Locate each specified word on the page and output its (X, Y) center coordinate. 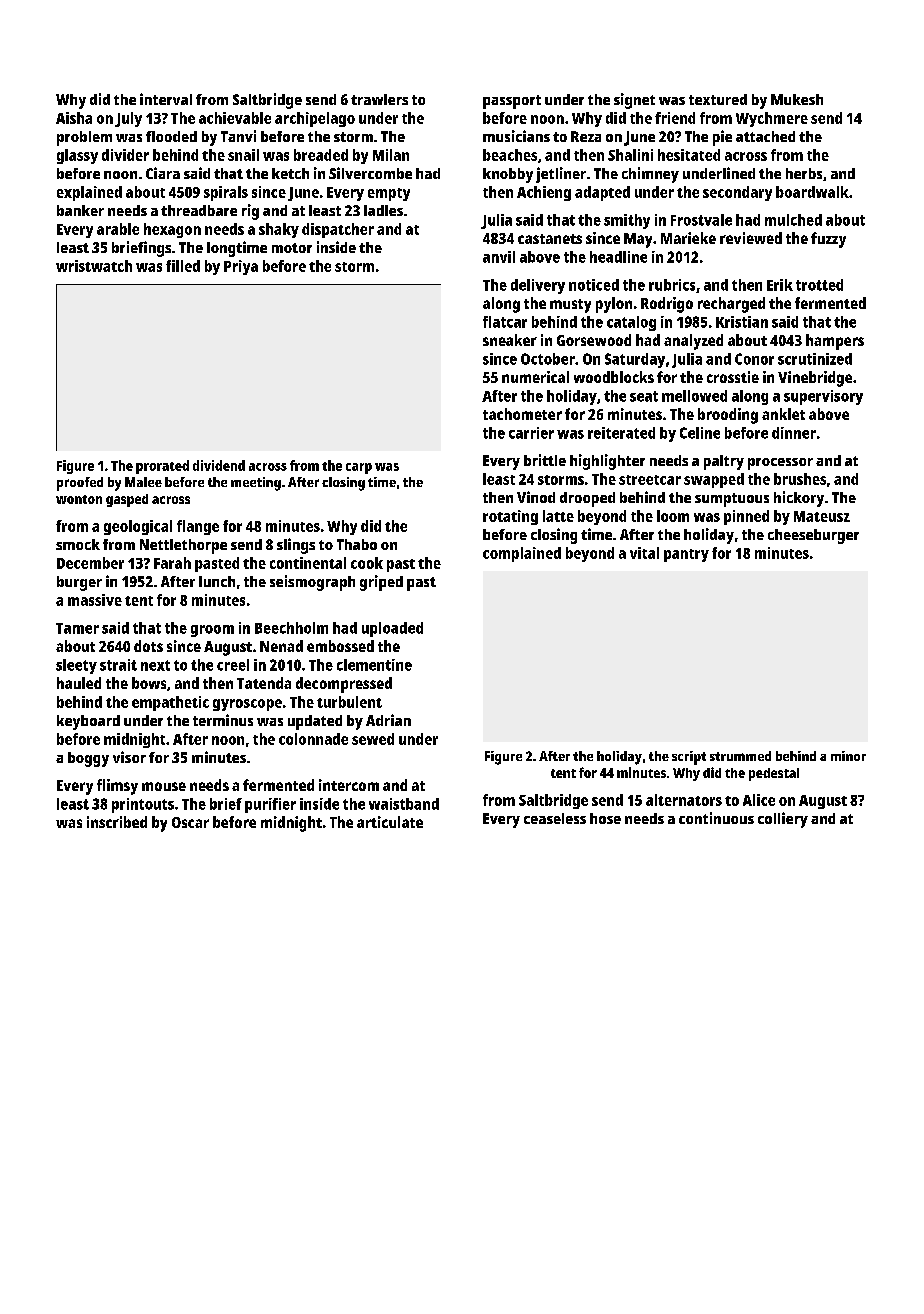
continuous (716, 818)
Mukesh (797, 99)
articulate (390, 822)
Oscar (190, 822)
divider (125, 155)
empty (389, 194)
